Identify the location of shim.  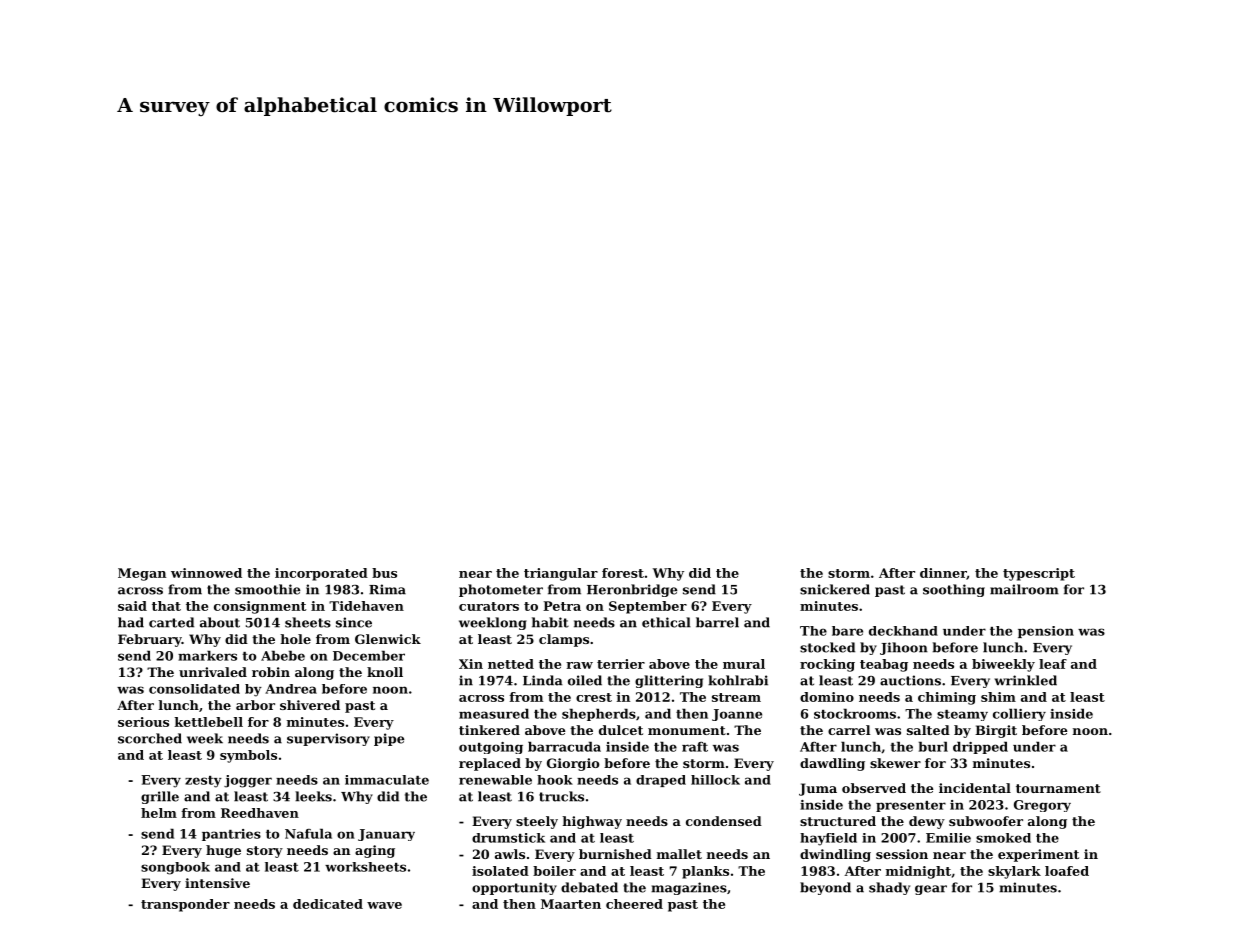
(998, 697).
